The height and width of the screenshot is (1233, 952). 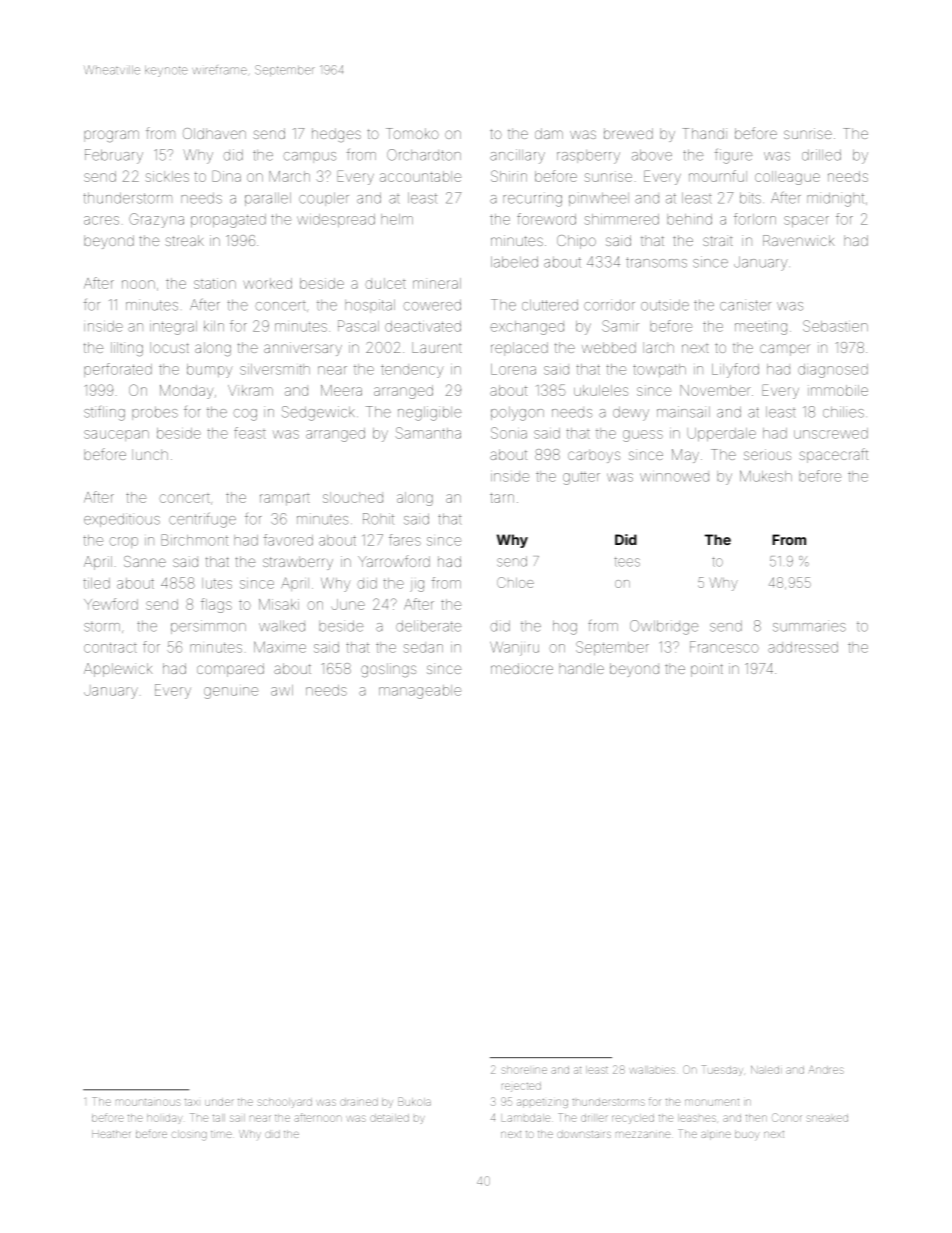 What do you see at coordinates (601, 390) in the screenshot?
I see `ukuleles` at bounding box center [601, 390].
